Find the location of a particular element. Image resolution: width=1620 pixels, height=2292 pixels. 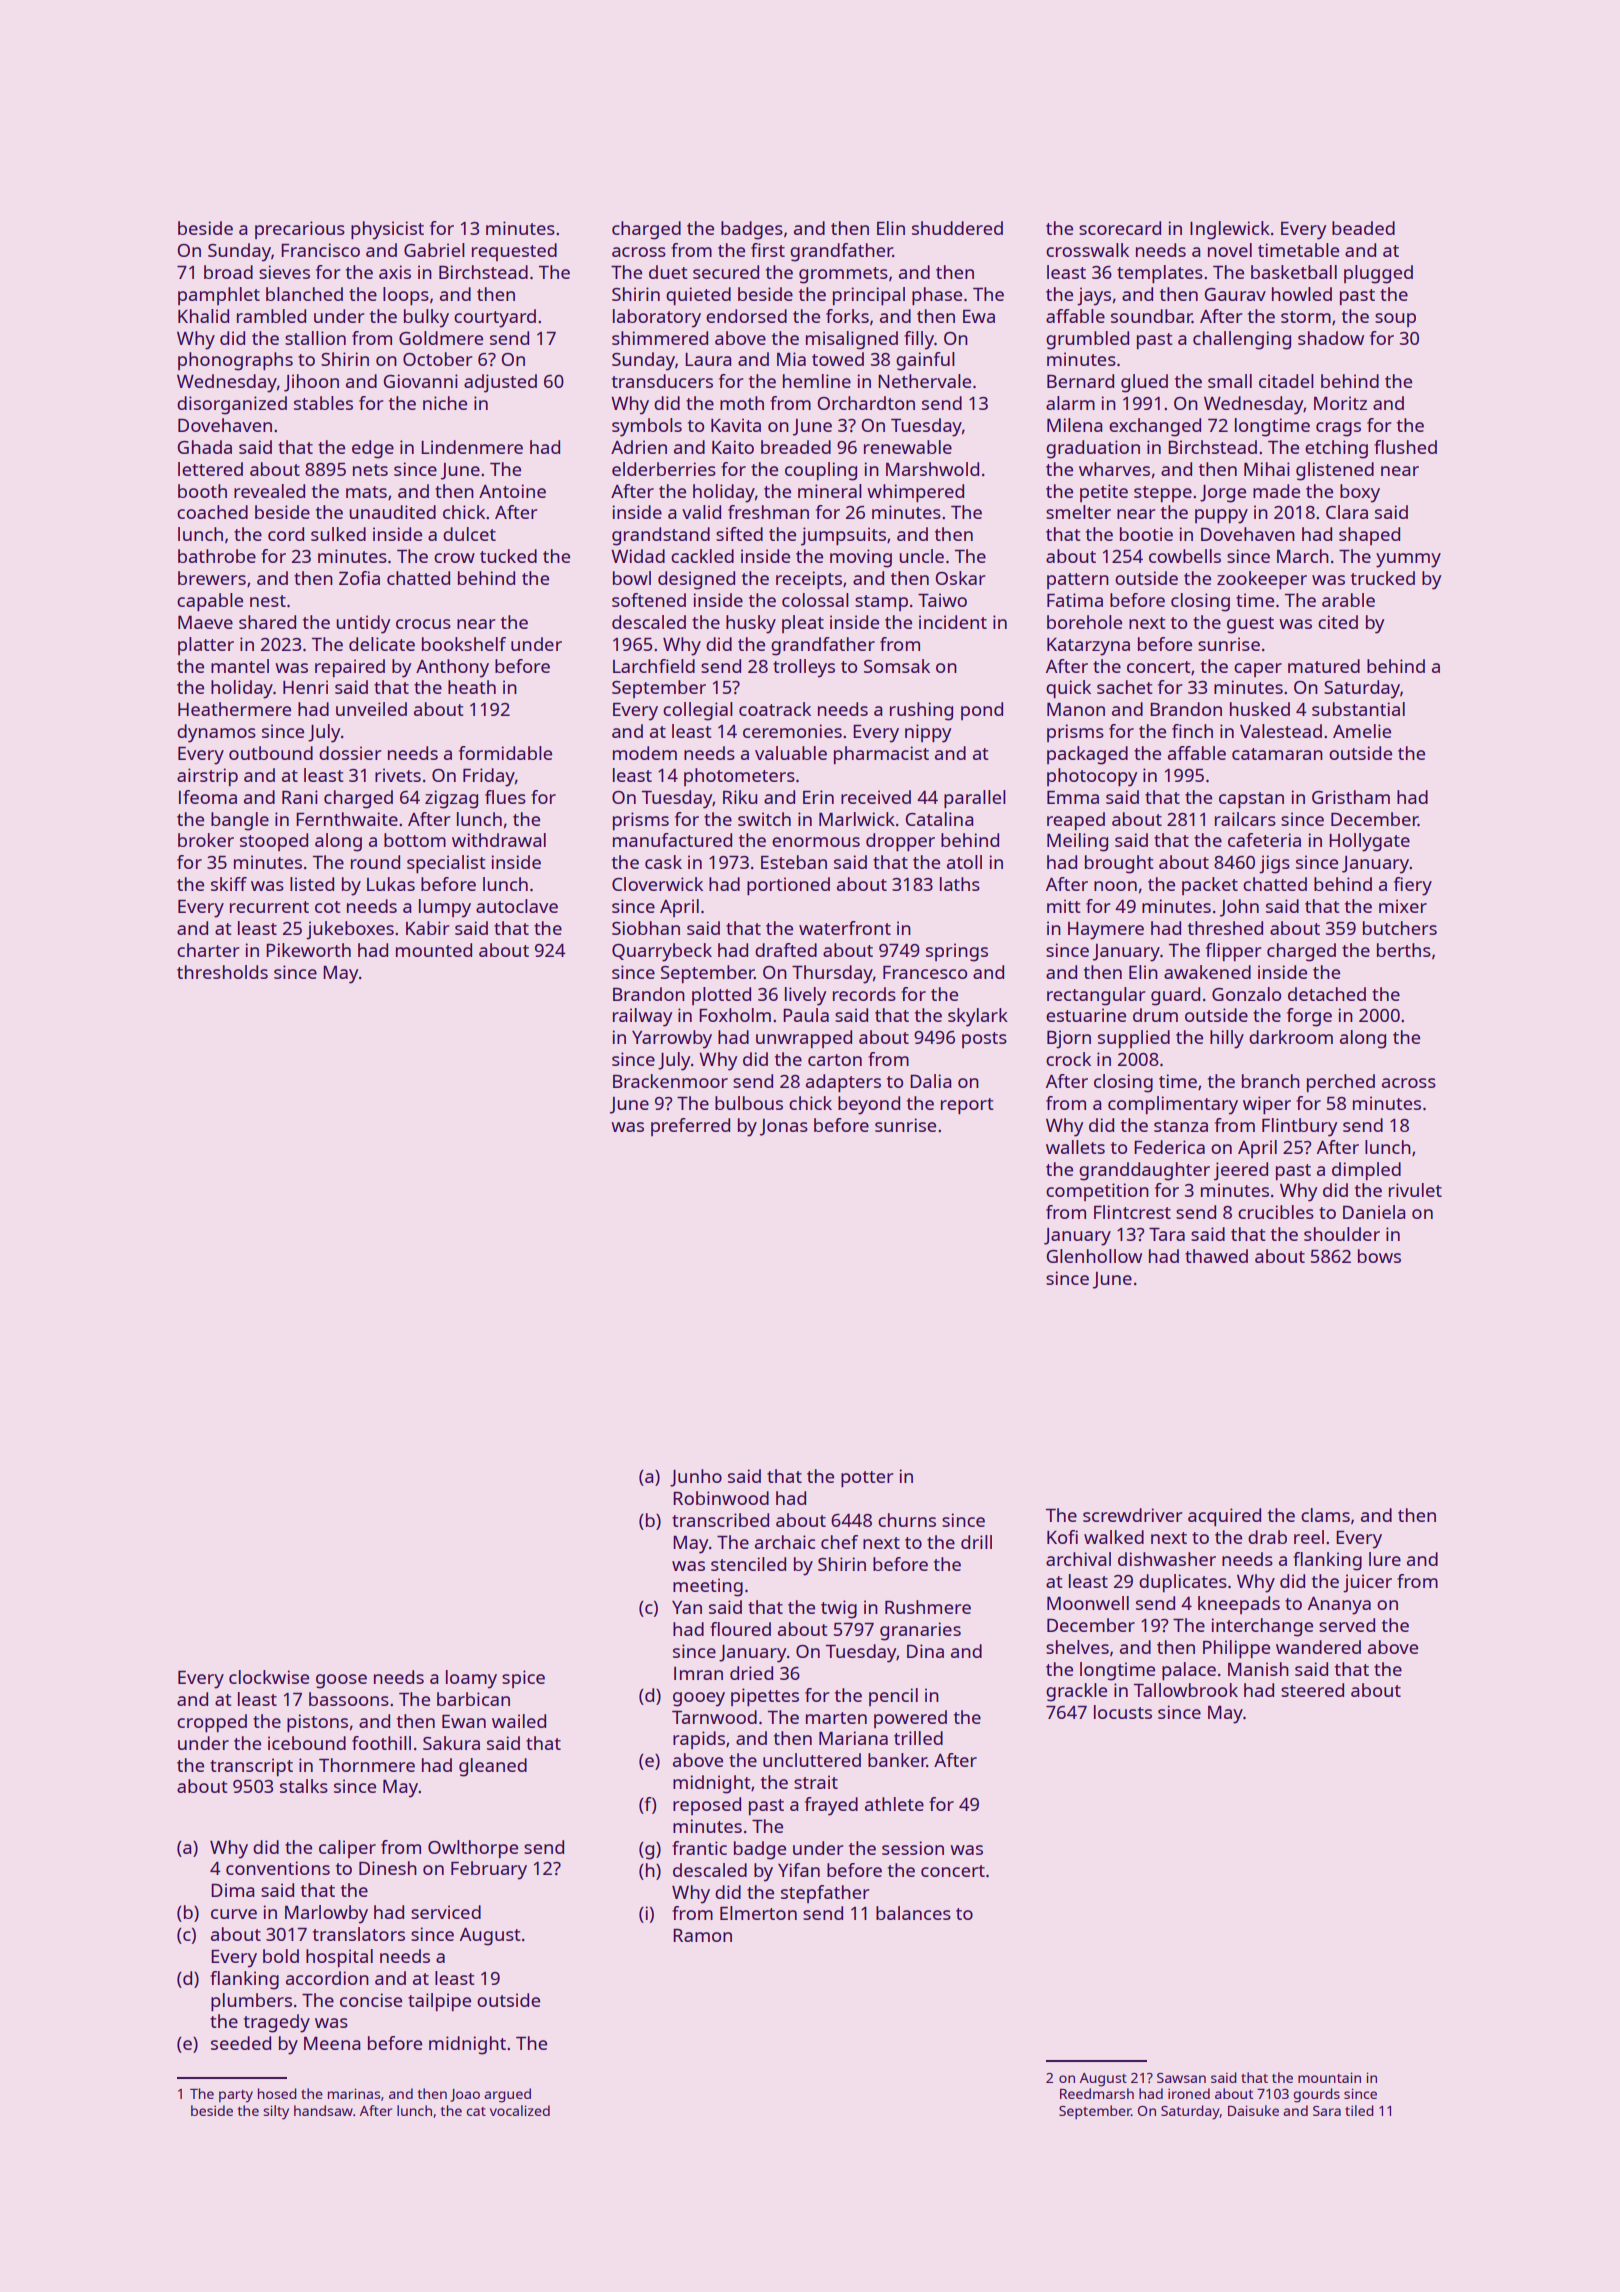

finch is located at coordinates (1192, 731).
